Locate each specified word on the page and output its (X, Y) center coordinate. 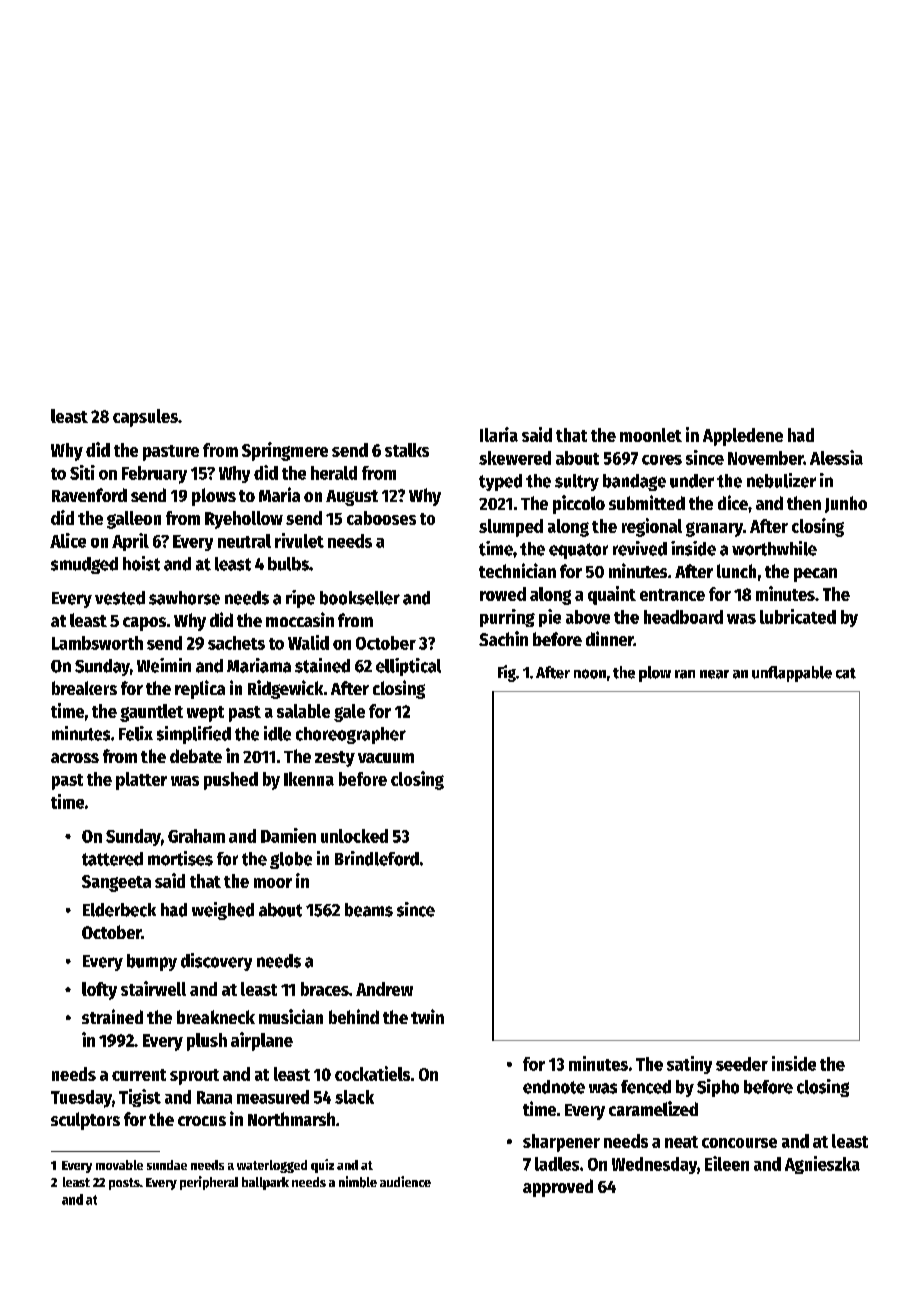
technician (517, 570)
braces (325, 989)
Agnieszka (822, 1165)
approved (558, 1188)
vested (120, 598)
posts (124, 1184)
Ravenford (89, 495)
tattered (112, 859)
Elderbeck (119, 910)
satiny (689, 1065)
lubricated (798, 616)
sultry (577, 482)
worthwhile (774, 548)
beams (369, 910)
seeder (742, 1064)
